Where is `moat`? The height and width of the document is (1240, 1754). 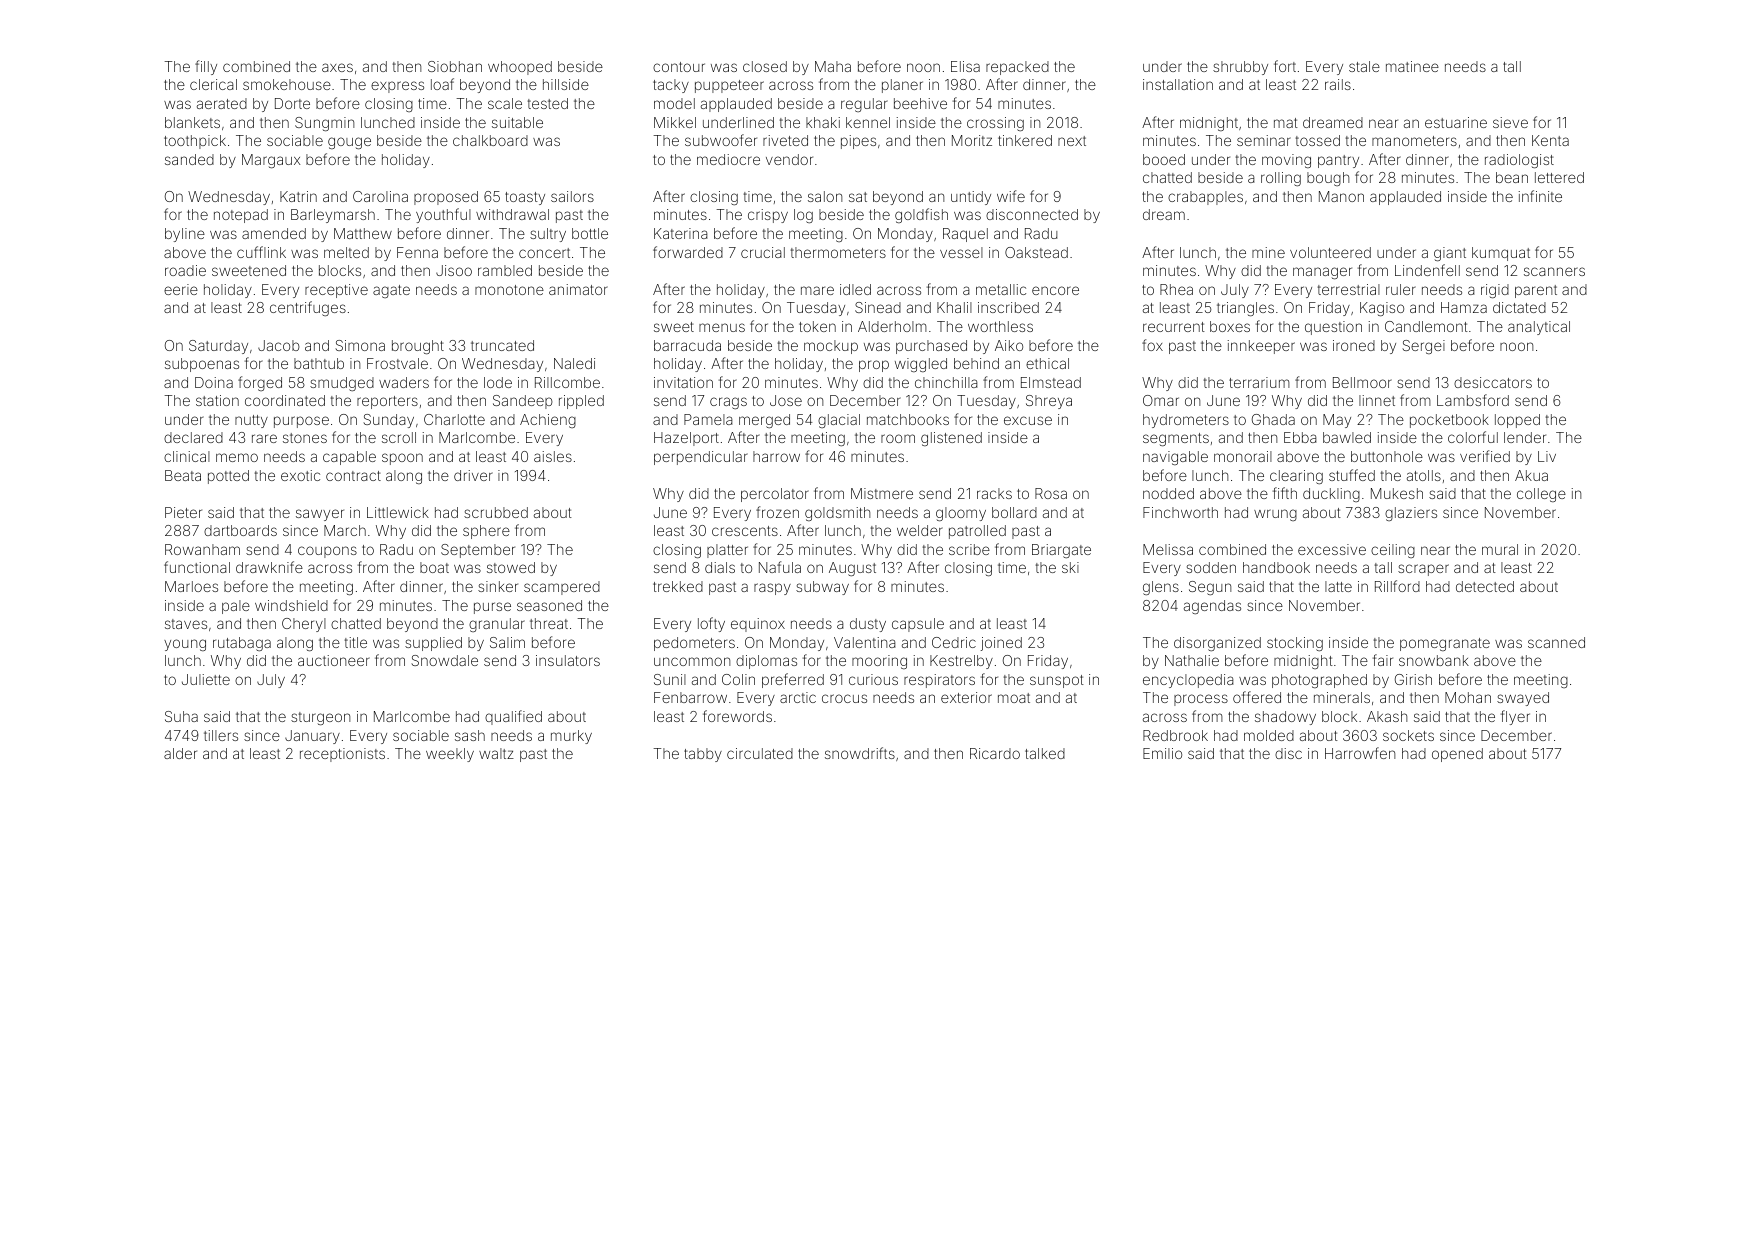
moat is located at coordinates (1014, 698).
